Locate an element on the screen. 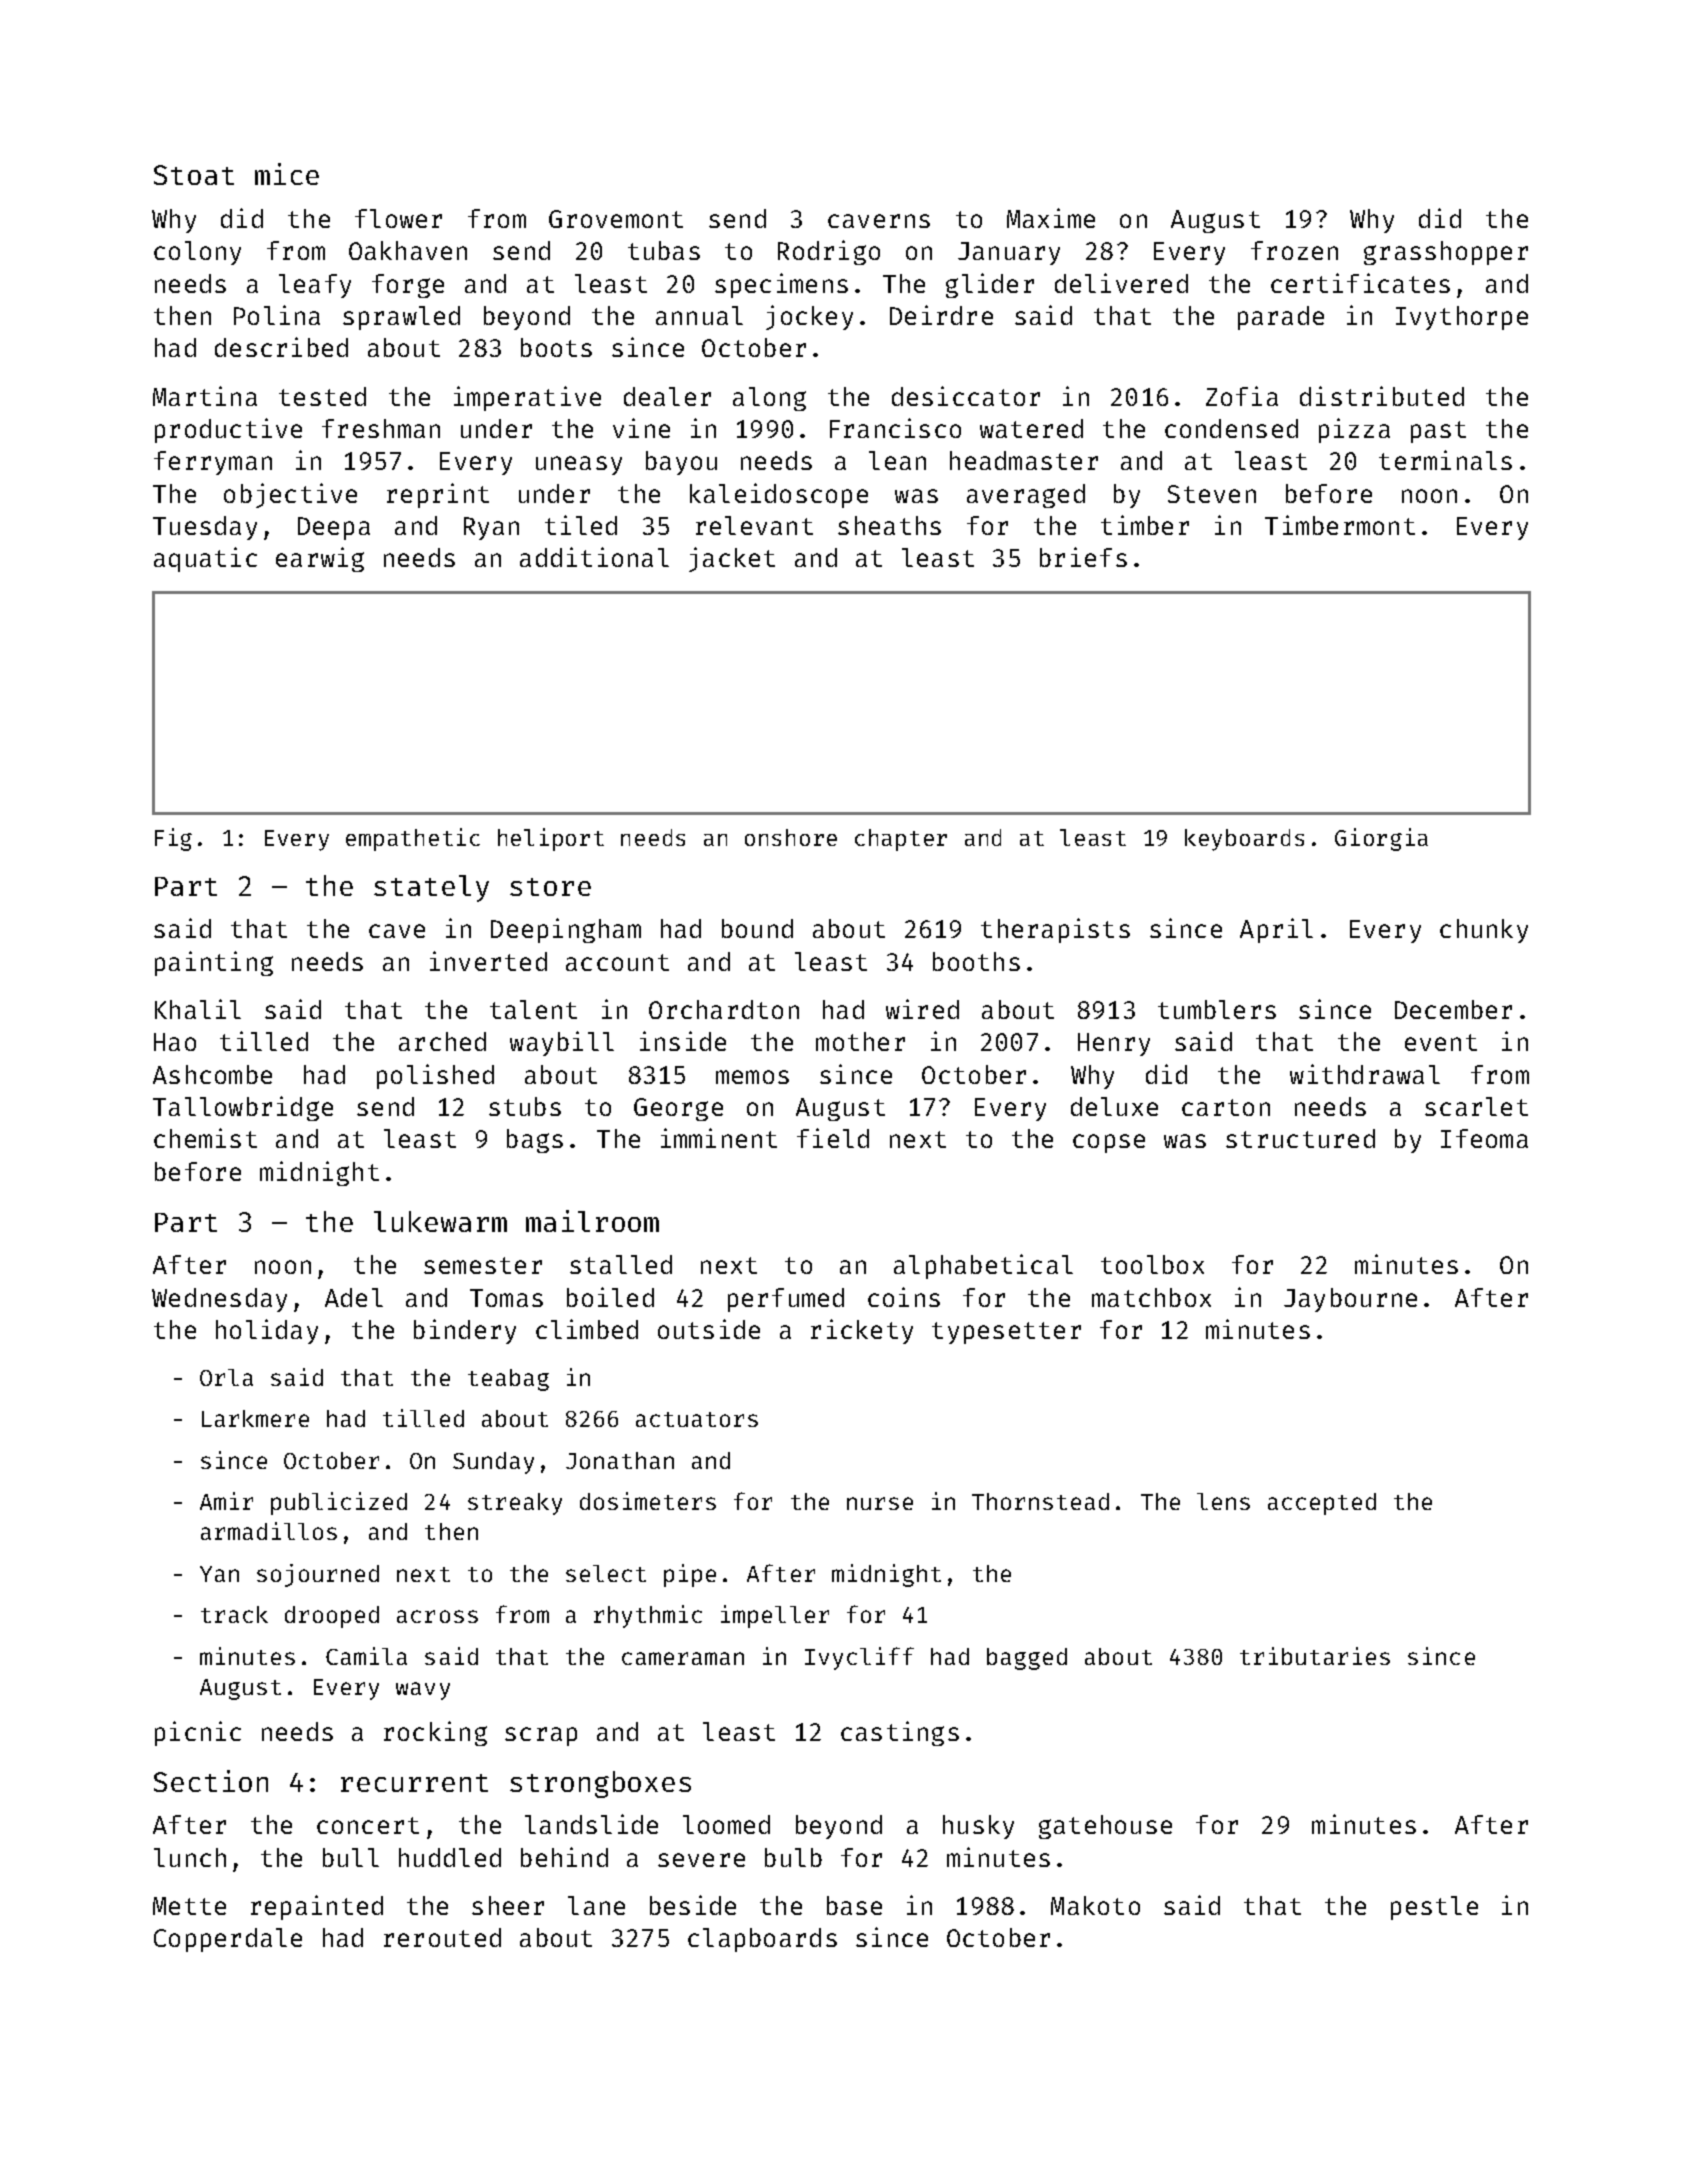  Amir is located at coordinates (226, 1501).
